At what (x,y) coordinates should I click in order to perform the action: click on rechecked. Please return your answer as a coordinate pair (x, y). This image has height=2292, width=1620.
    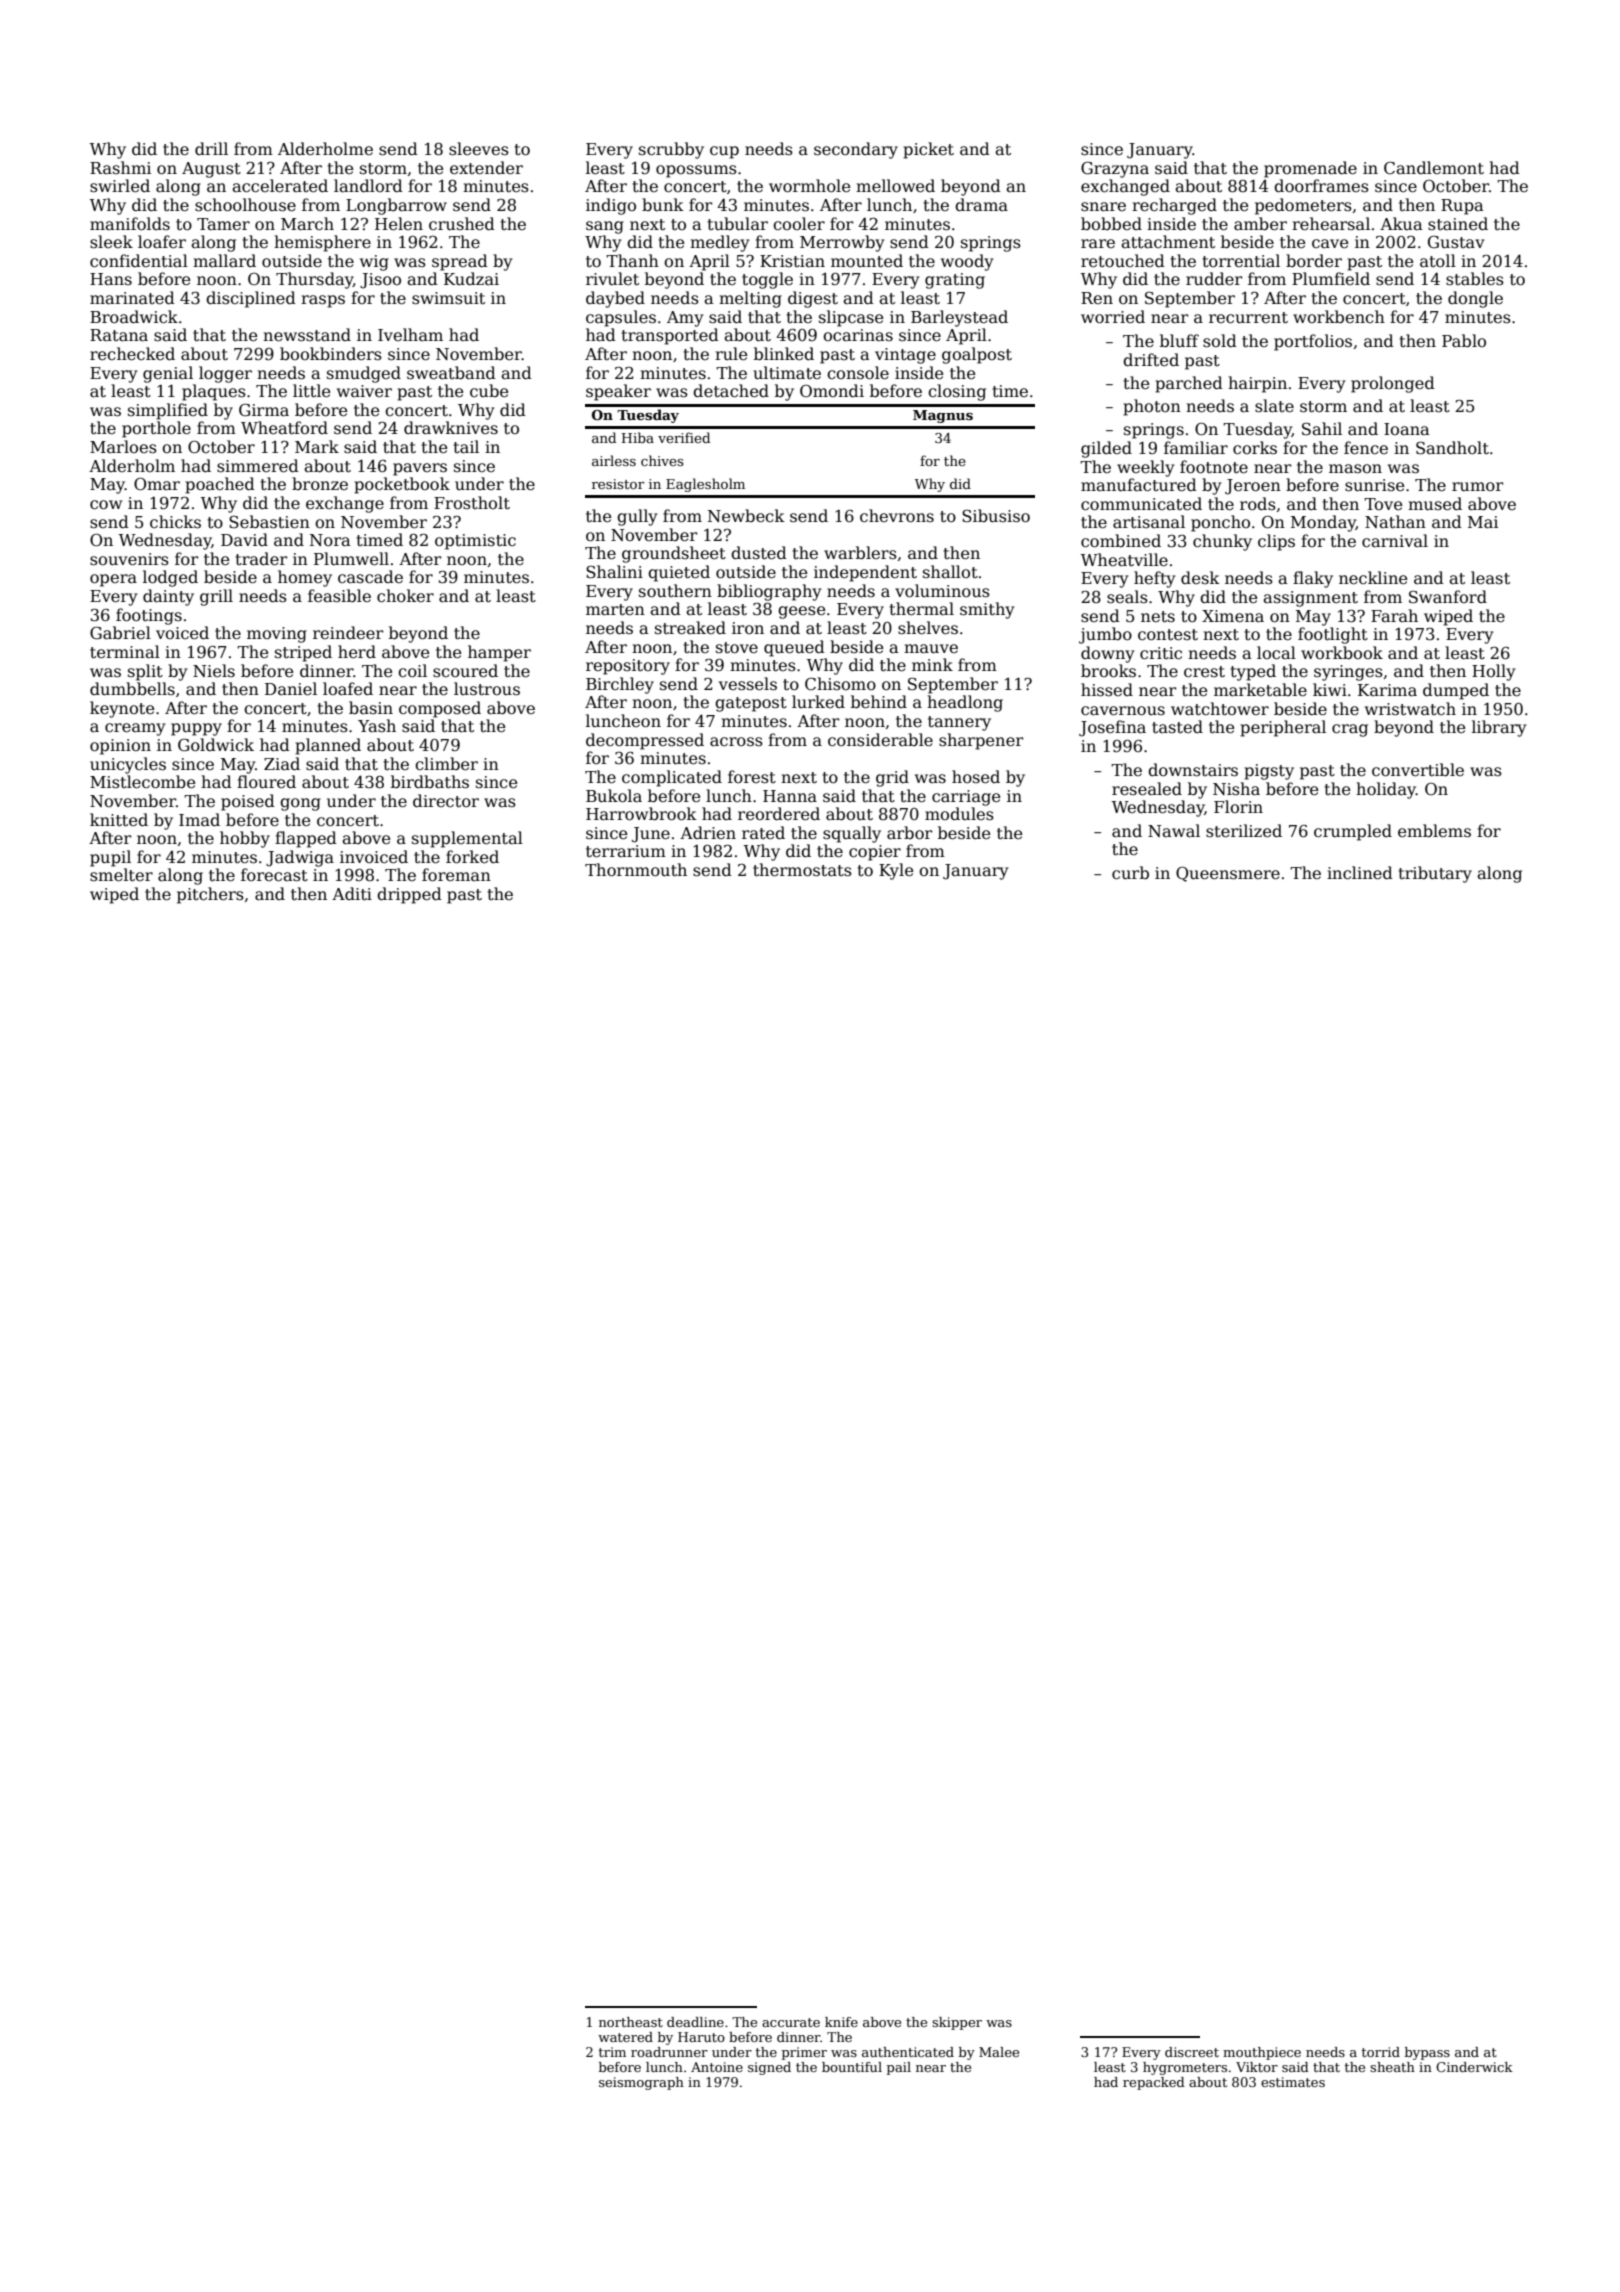
    Looking at the image, I should click on (132, 354).
